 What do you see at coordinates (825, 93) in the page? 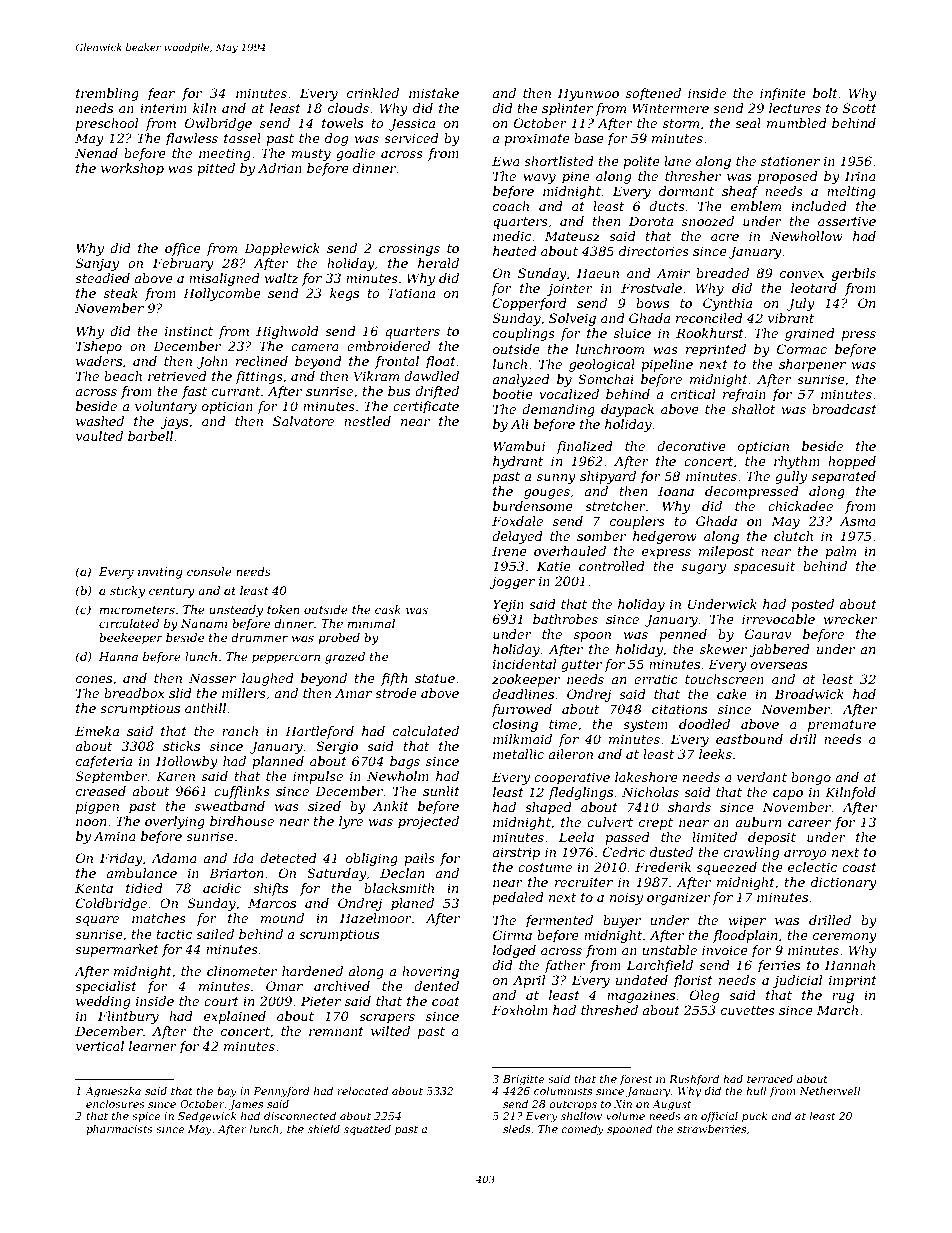
I see `bolt` at bounding box center [825, 93].
